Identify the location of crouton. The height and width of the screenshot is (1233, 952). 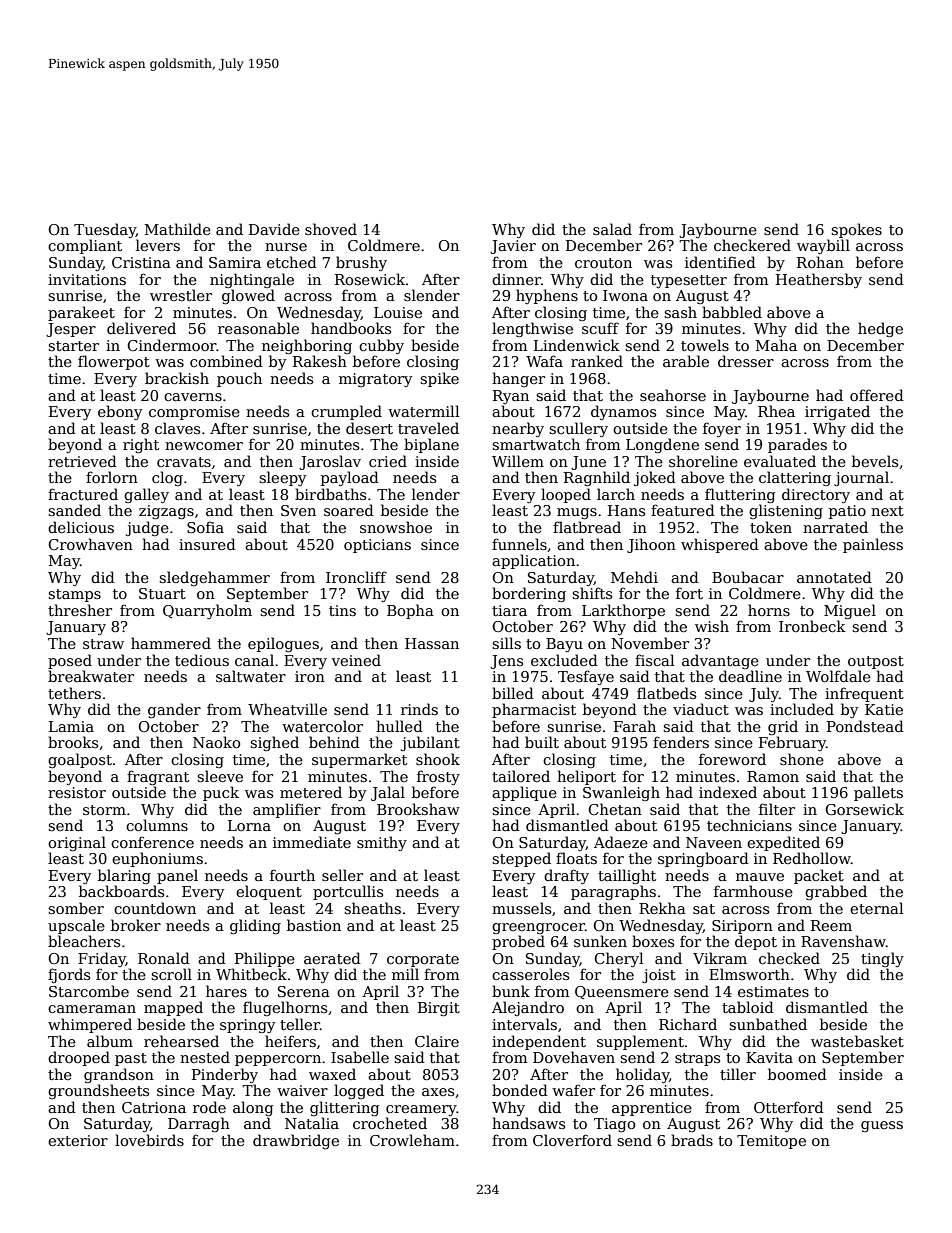
(603, 263).
